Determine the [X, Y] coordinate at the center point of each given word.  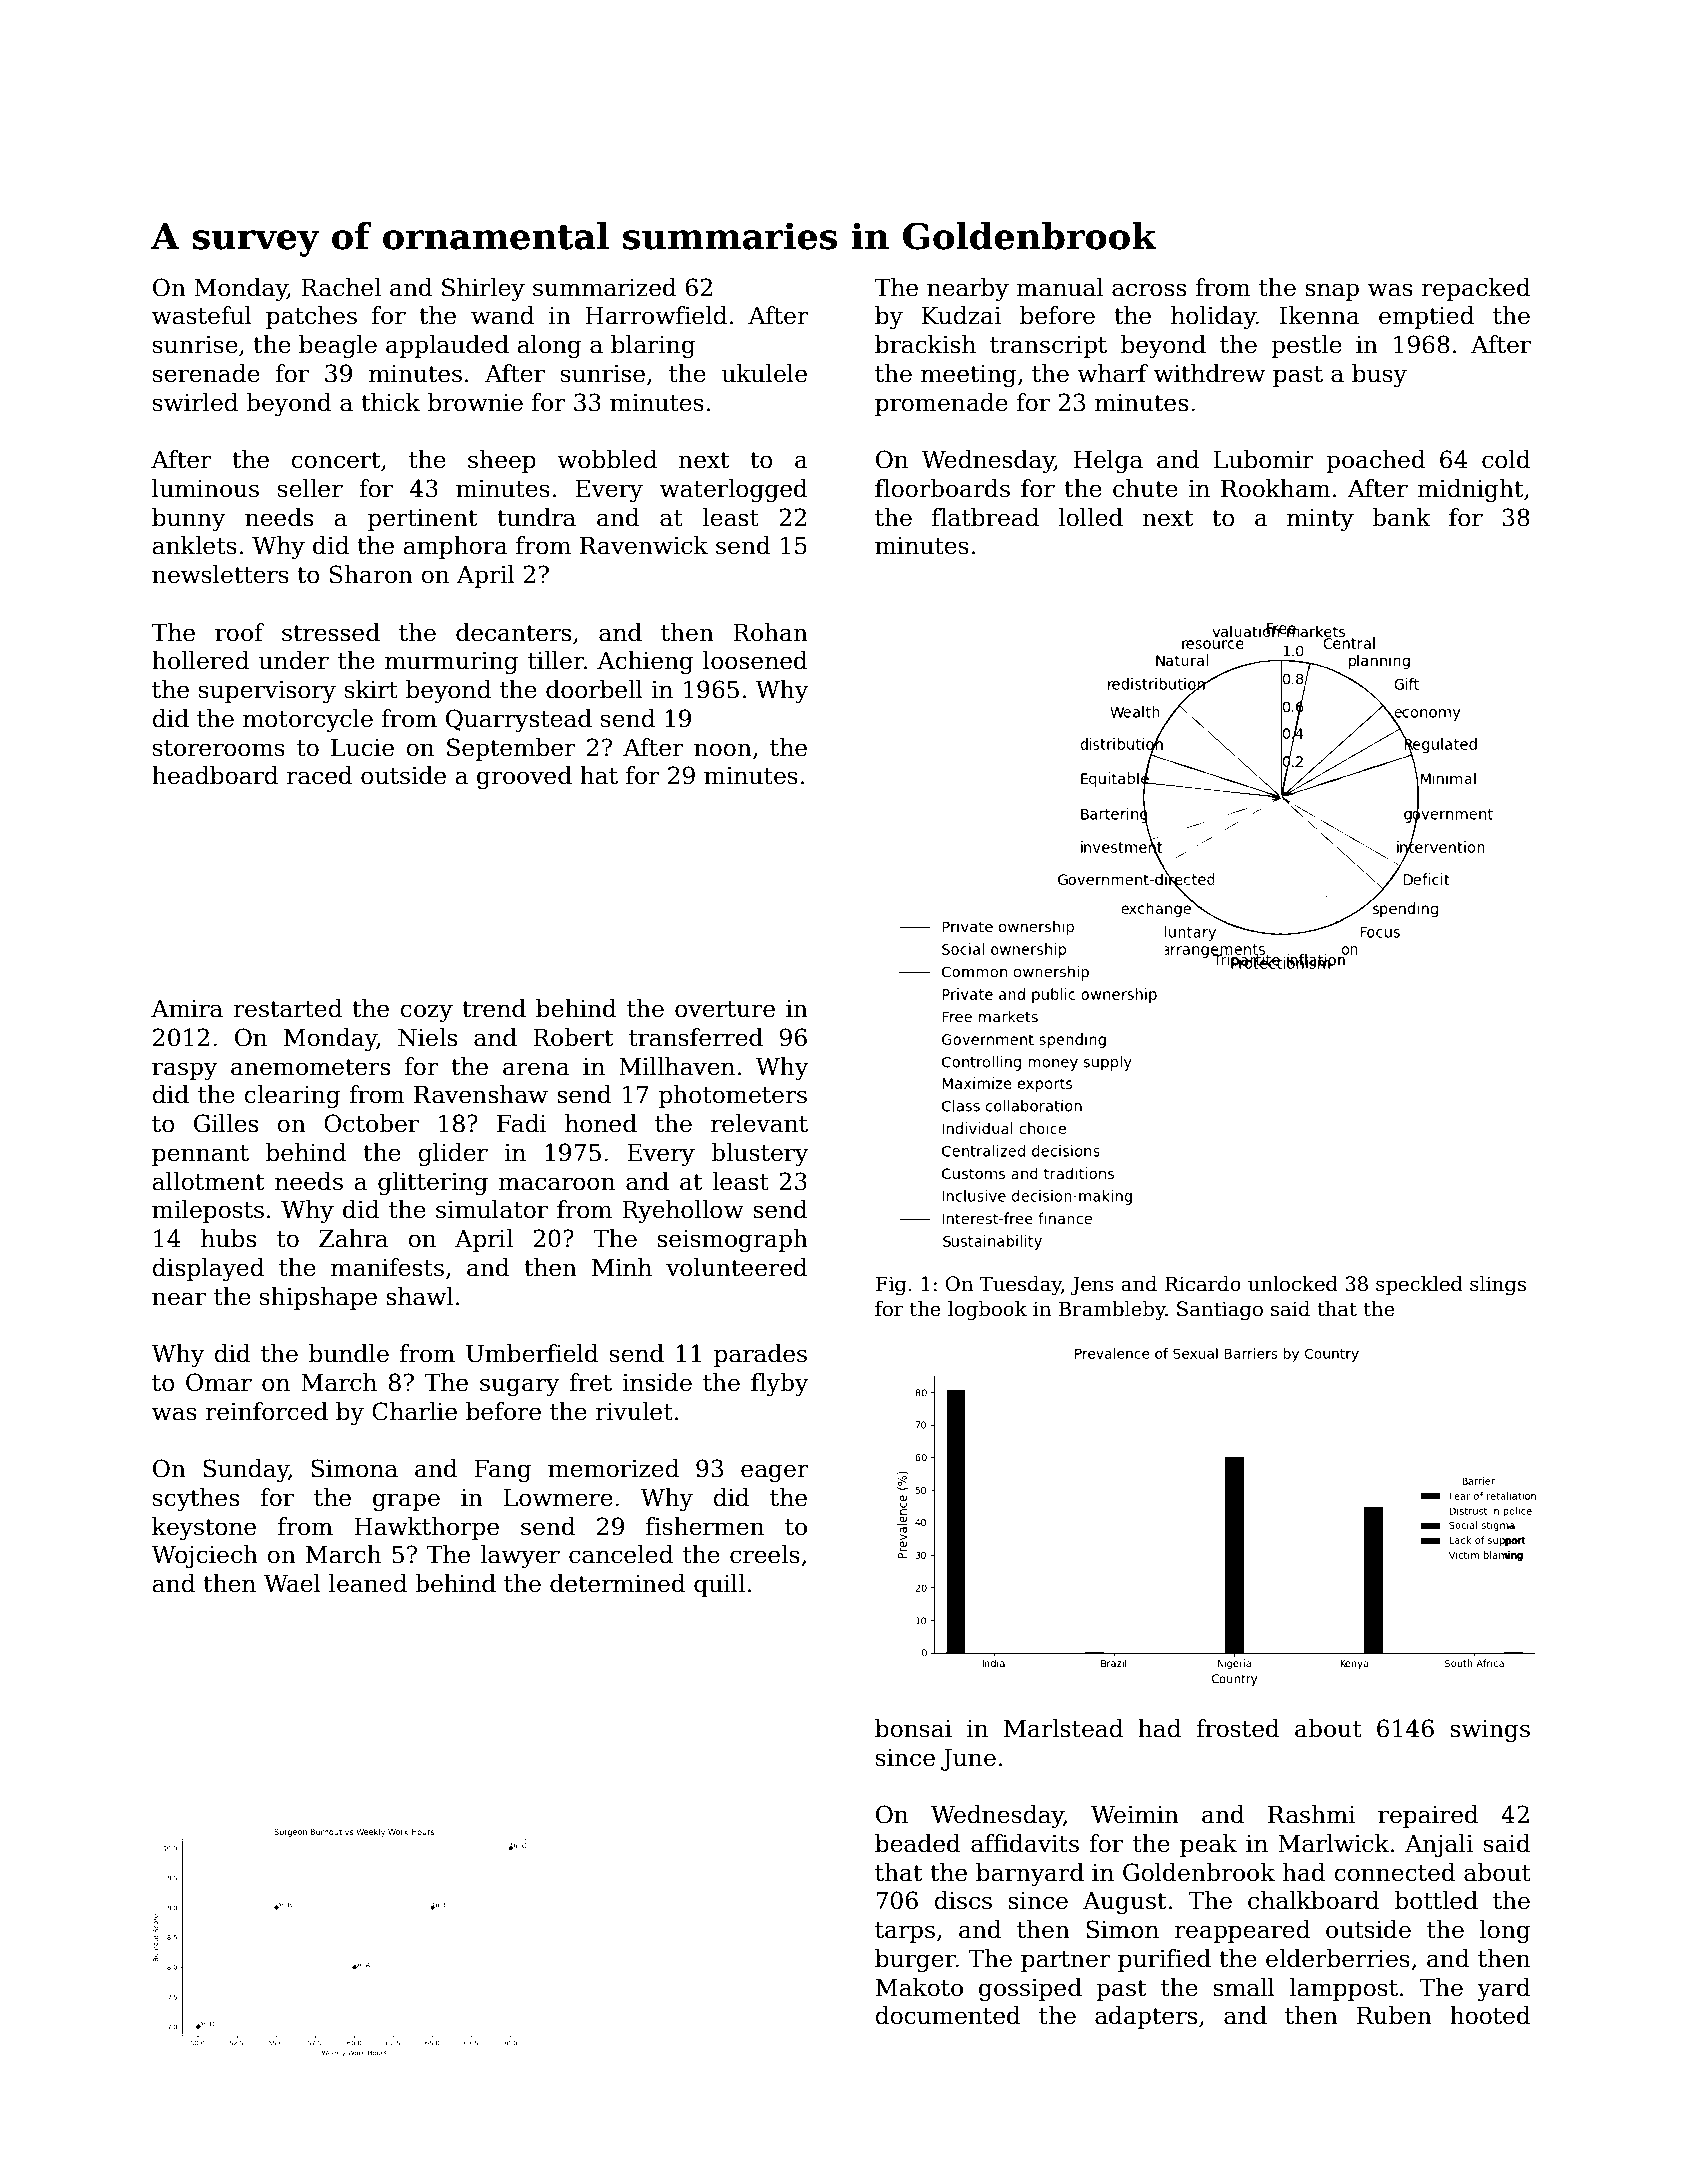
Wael [292, 1583]
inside [657, 1382]
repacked [1476, 289]
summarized [605, 287]
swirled [195, 402]
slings [1498, 1286]
